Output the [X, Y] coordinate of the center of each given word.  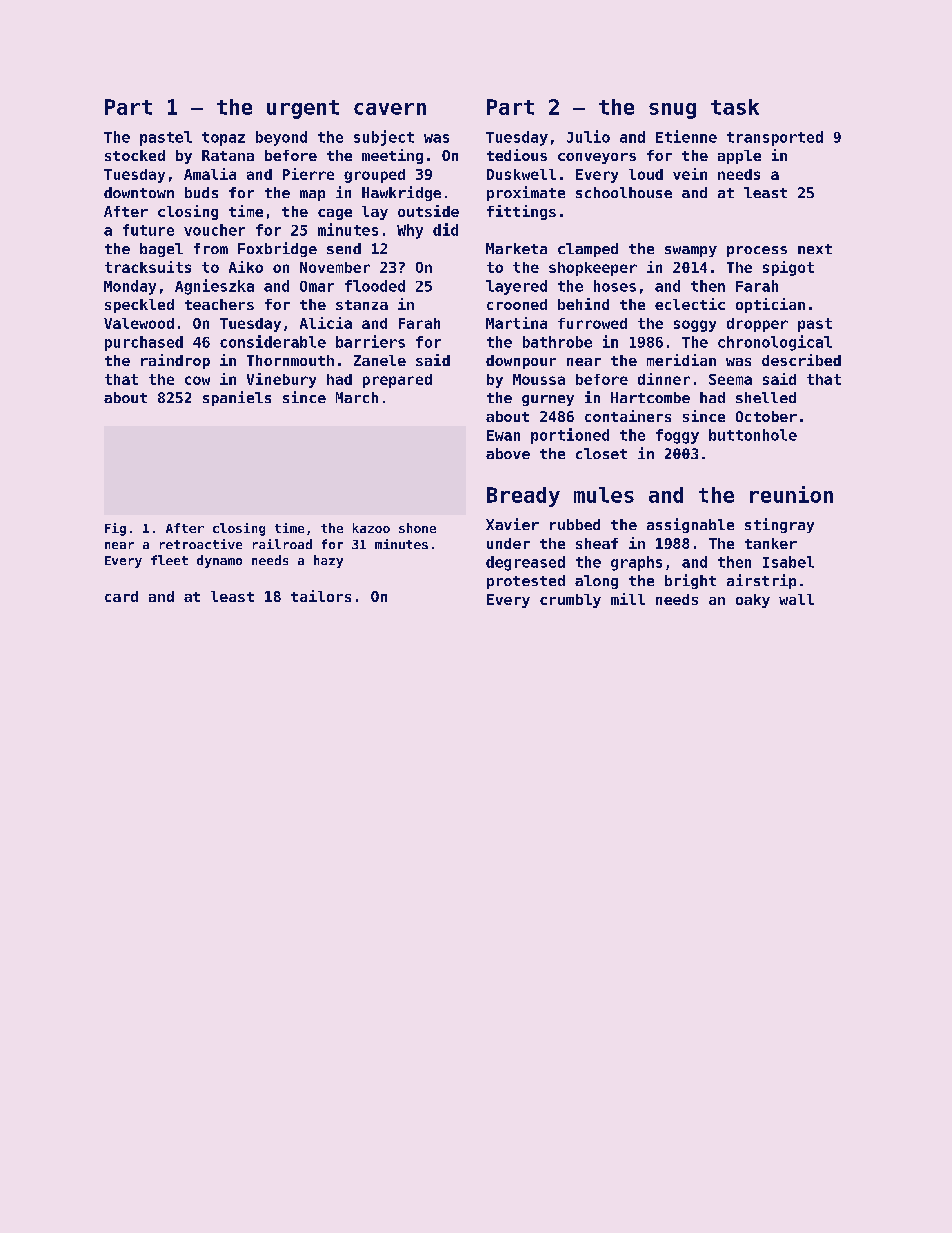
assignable [690, 525]
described [801, 360]
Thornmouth [290, 360]
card [121, 596]
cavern [390, 109]
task [735, 107]
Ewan [503, 435]
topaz [223, 139]
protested [526, 582]
